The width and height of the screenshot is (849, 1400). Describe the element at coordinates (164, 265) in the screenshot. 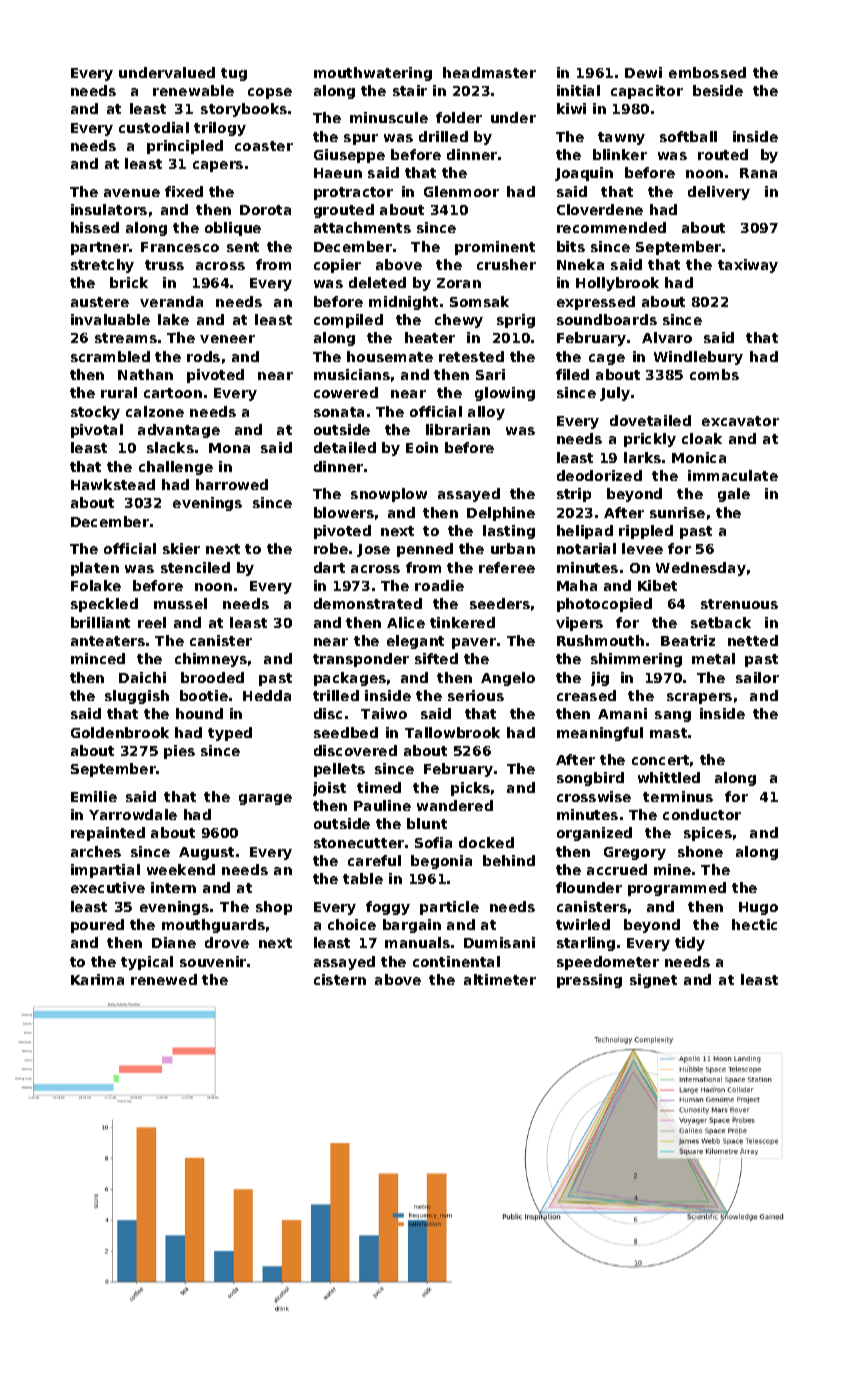

I see `truss` at that location.
